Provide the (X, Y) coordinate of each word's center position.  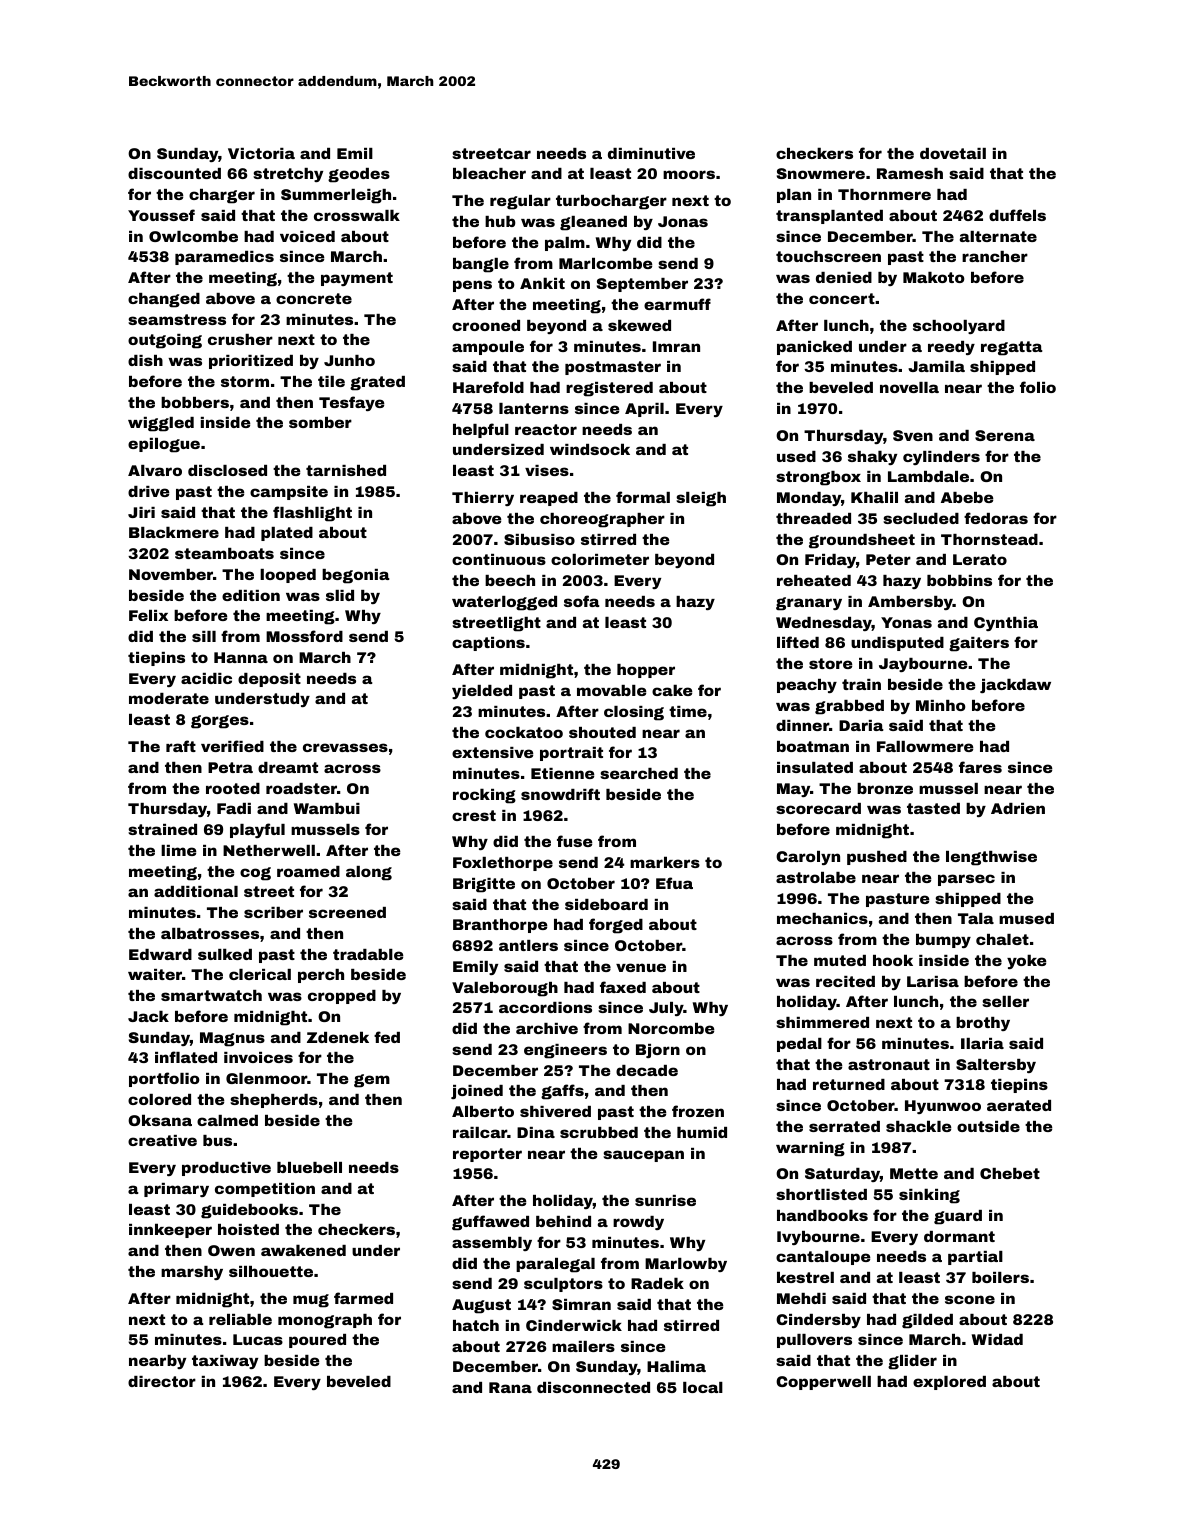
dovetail (953, 153)
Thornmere (884, 194)
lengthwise (991, 858)
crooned (486, 325)
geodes (359, 175)
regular (520, 202)
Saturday (842, 1175)
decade (647, 1070)
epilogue (164, 445)
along (369, 873)
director (162, 1381)
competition (265, 1190)
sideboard (606, 904)
